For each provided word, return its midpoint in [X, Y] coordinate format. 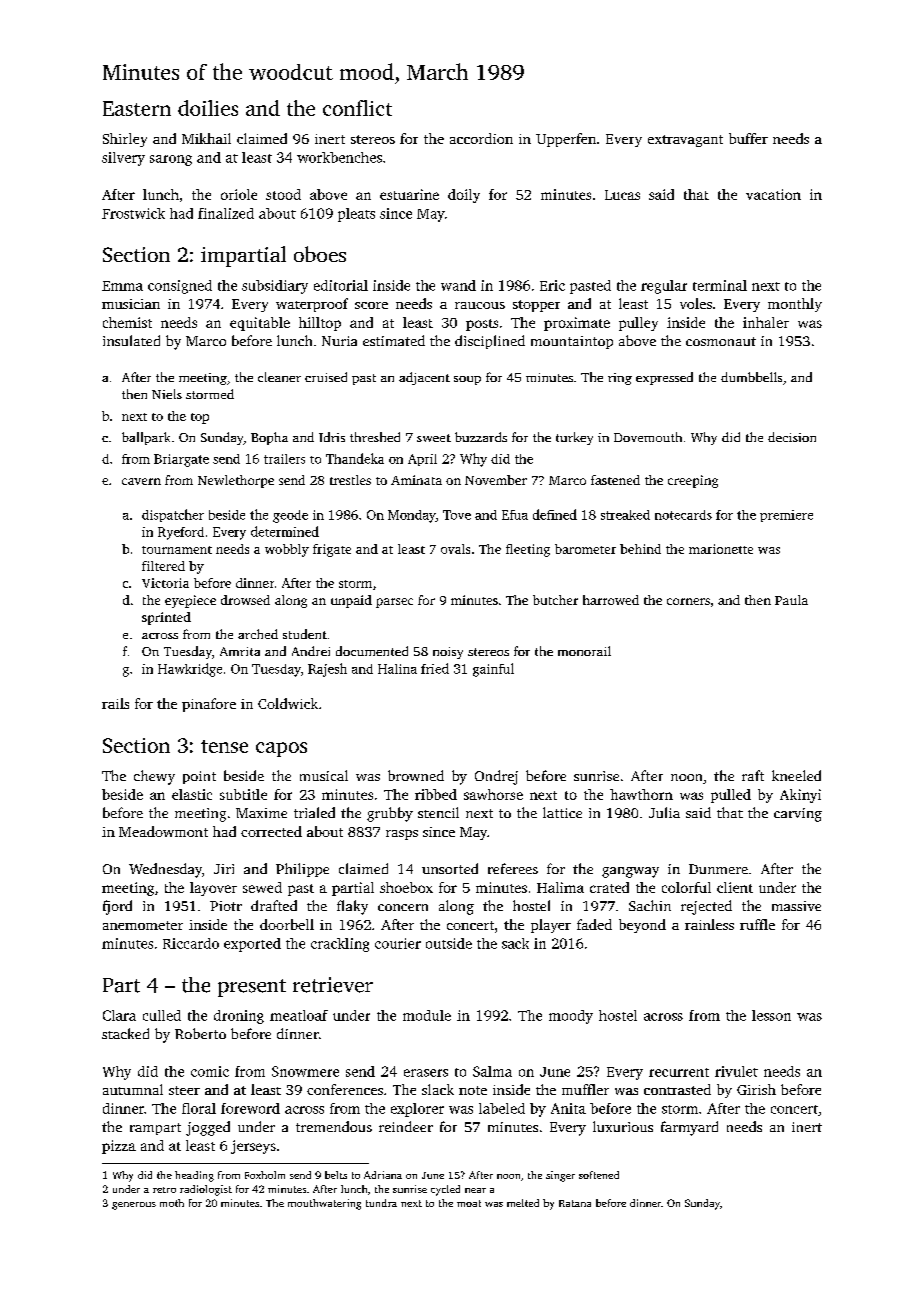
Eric [552, 285]
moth [172, 1203]
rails [115, 703]
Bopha [269, 438]
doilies [208, 108]
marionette [721, 549]
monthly [795, 305]
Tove [457, 515]
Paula [791, 600]
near [475, 1190]
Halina [397, 669]
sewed [262, 887]
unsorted [450, 868]
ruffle [757, 924]
